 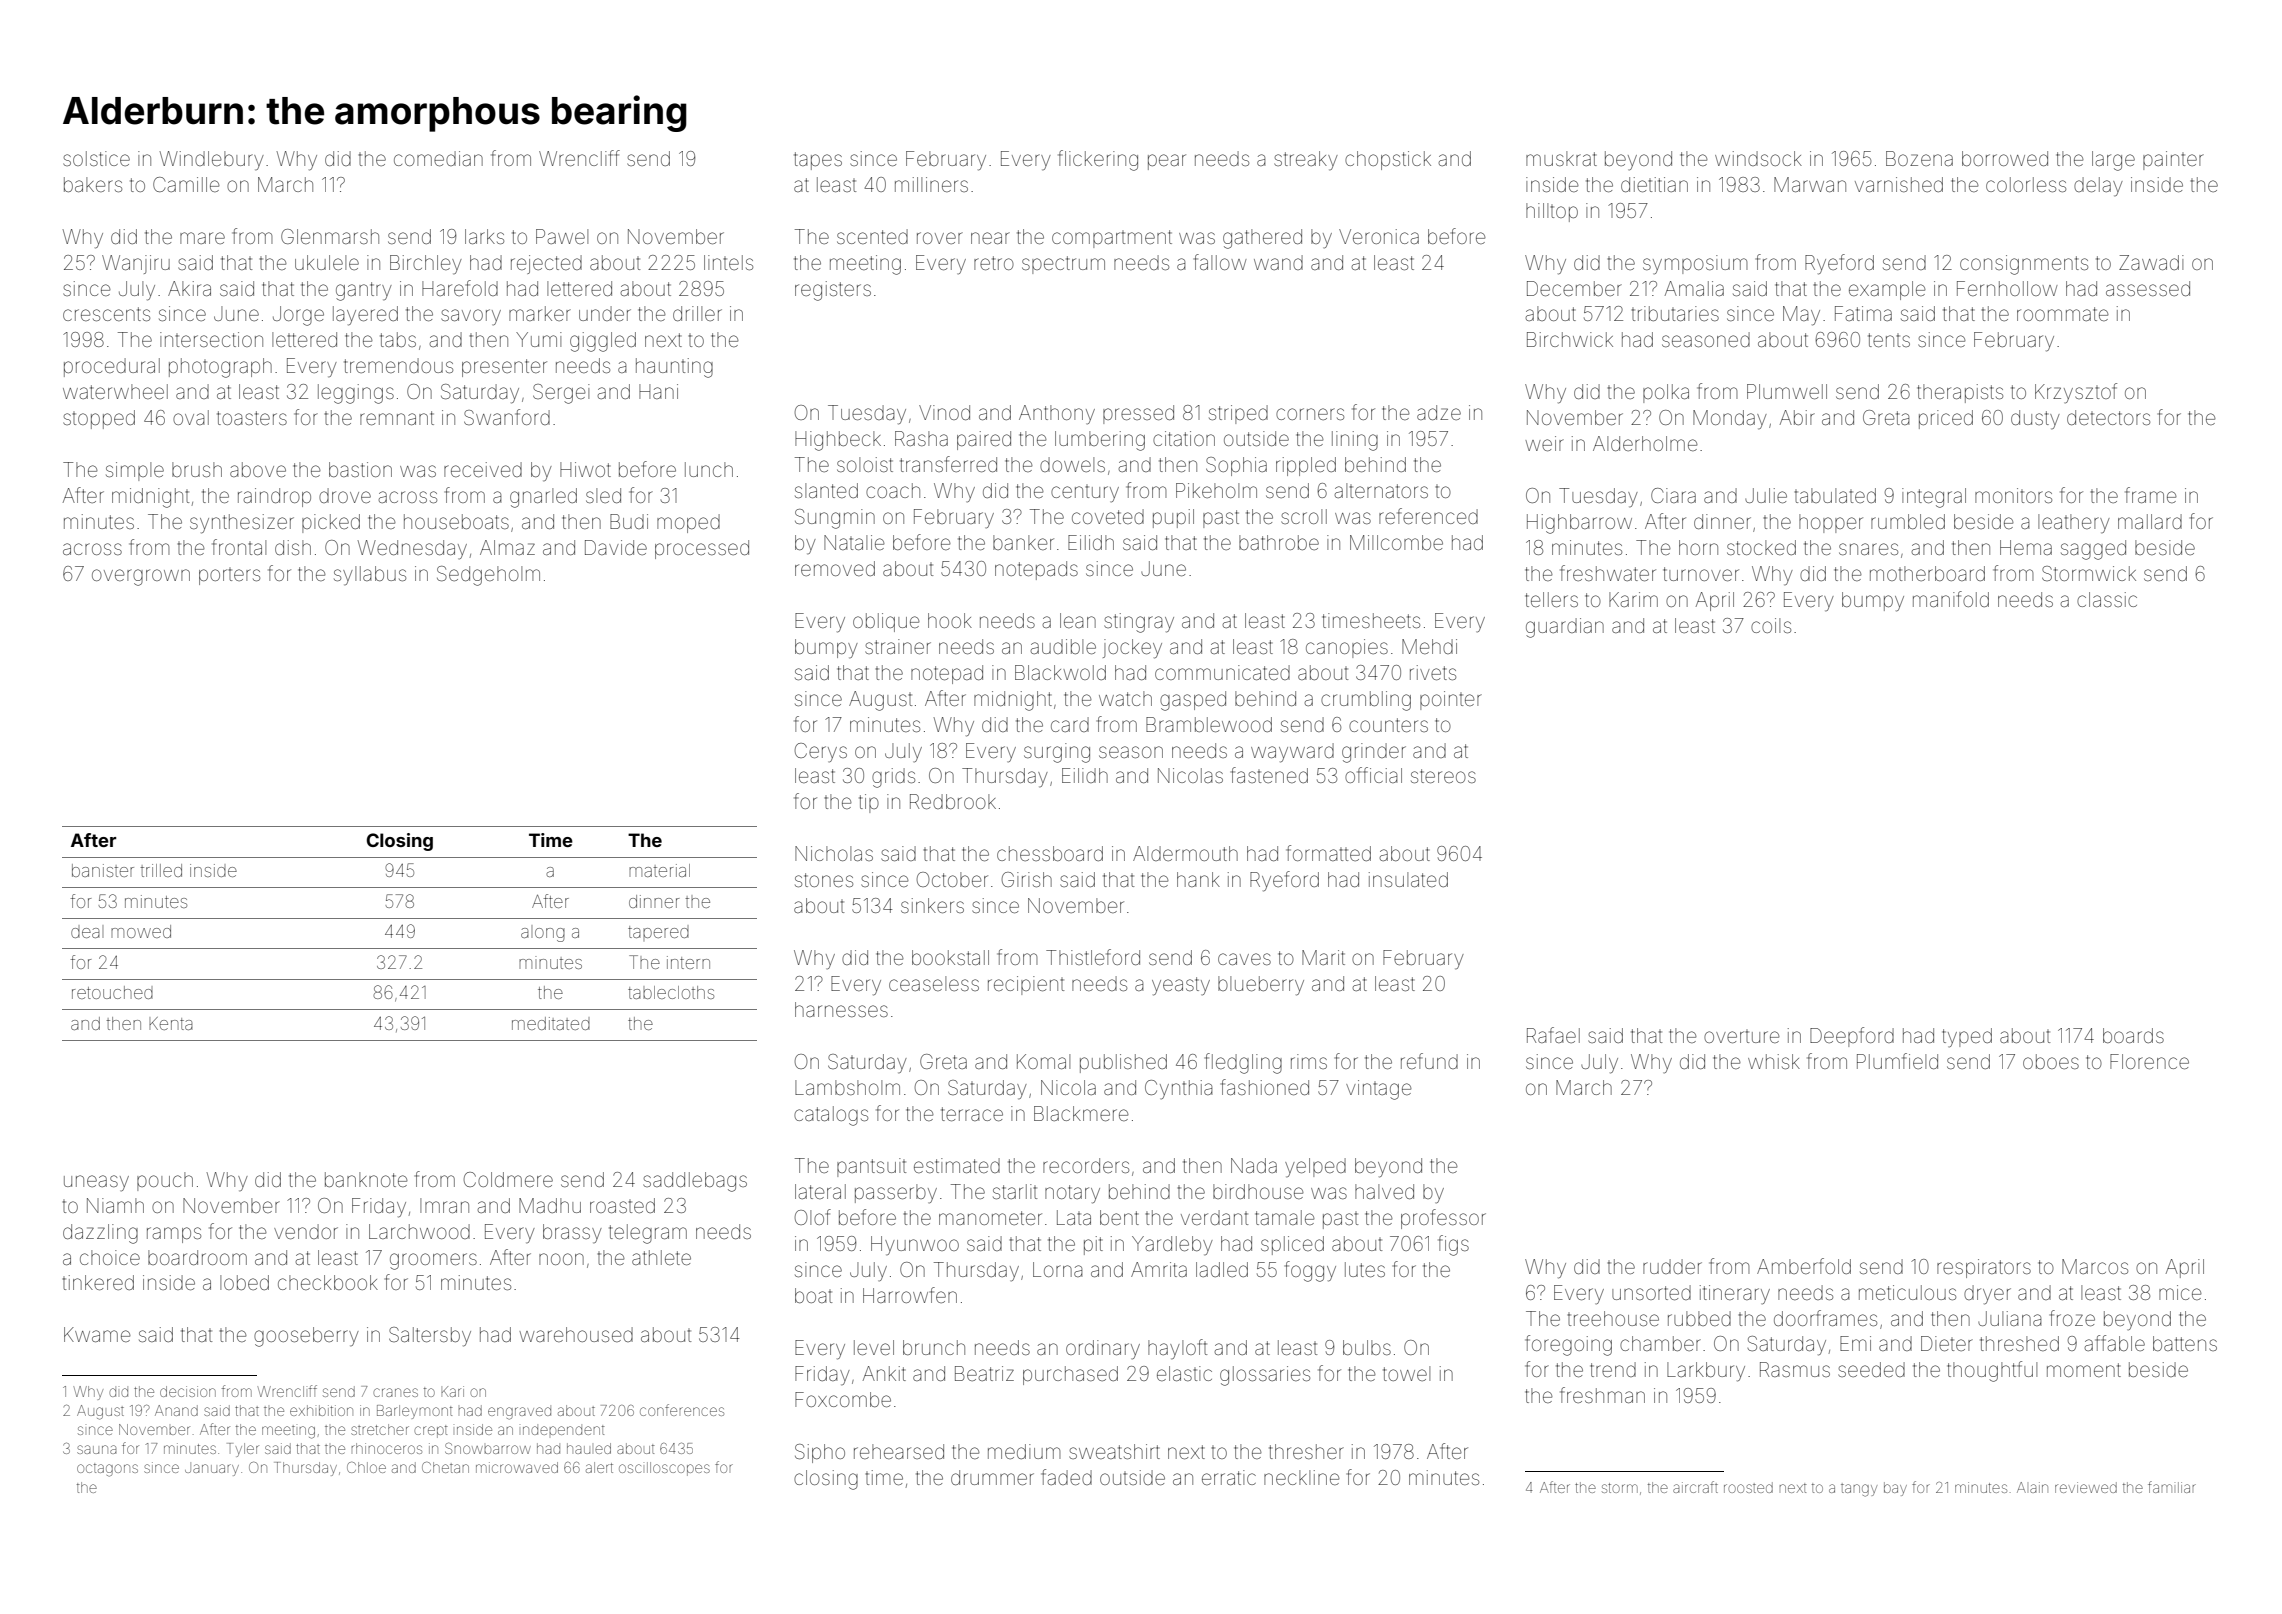 What do you see at coordinates (1897, 1061) in the screenshot?
I see `Plumfield` at bounding box center [1897, 1061].
